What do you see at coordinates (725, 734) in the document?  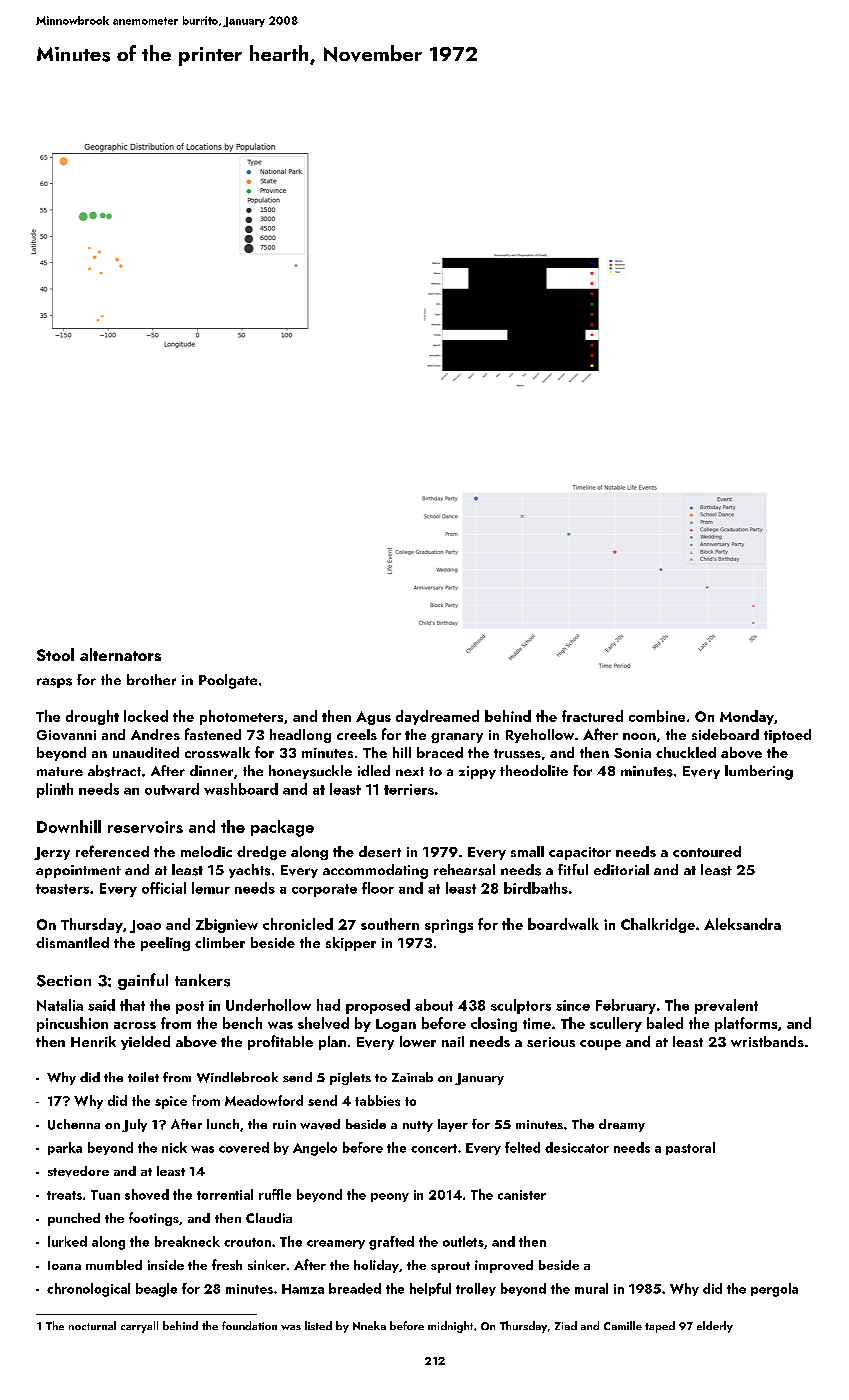 I see `sideboard` at bounding box center [725, 734].
